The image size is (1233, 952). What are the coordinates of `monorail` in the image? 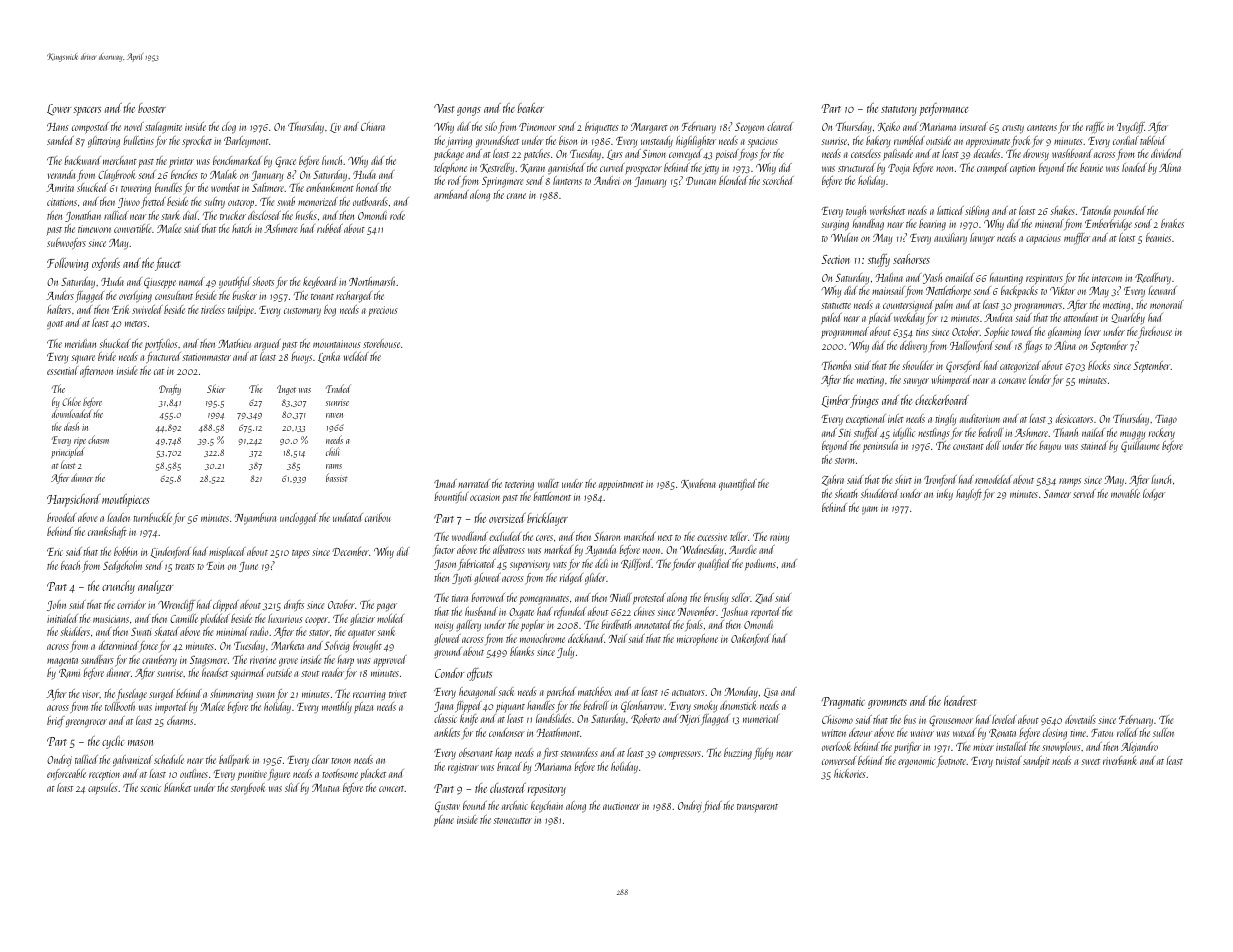 It's located at (1167, 304).
